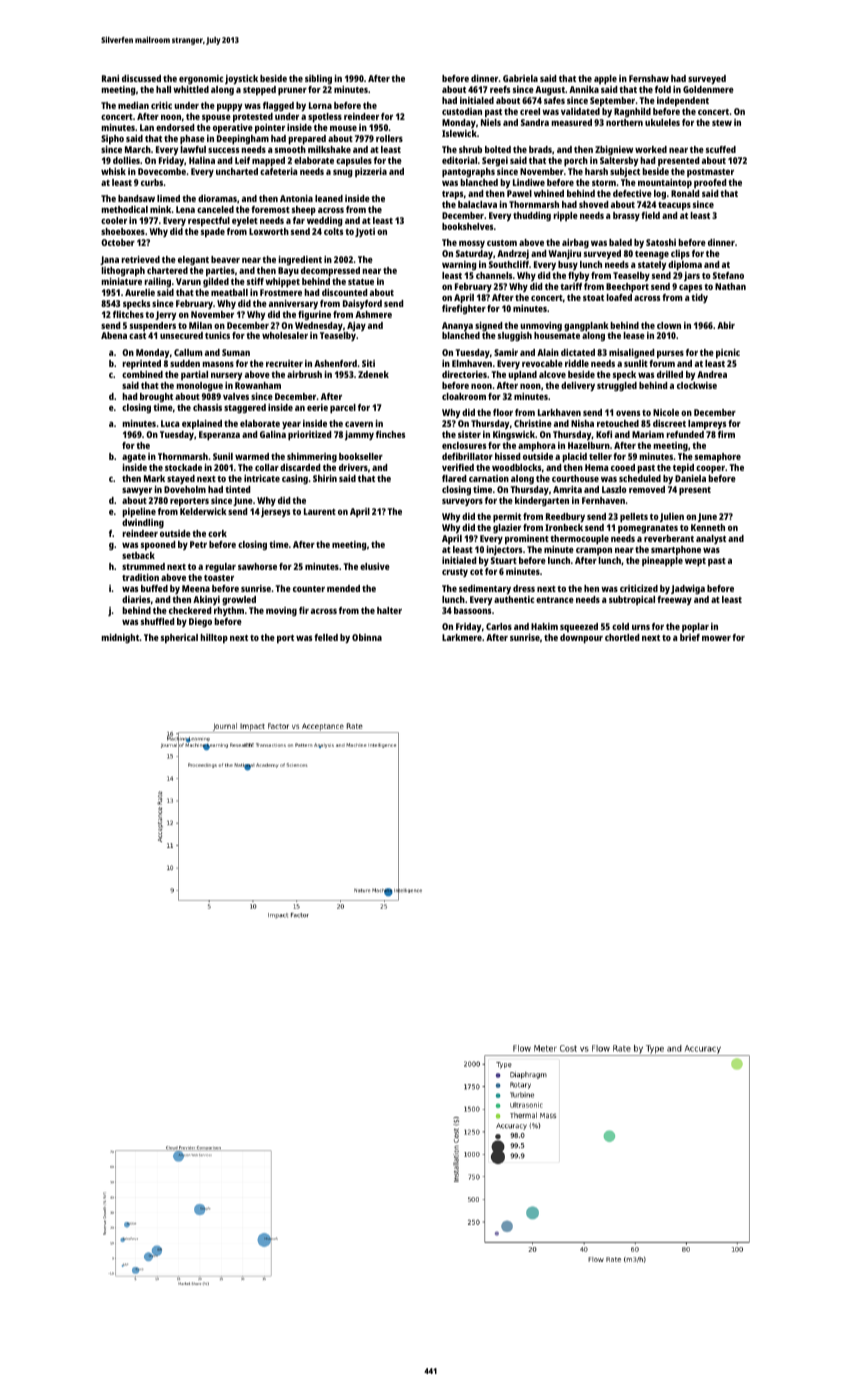 This document has height=1400, width=849. I want to click on drivers, so click(353, 467).
